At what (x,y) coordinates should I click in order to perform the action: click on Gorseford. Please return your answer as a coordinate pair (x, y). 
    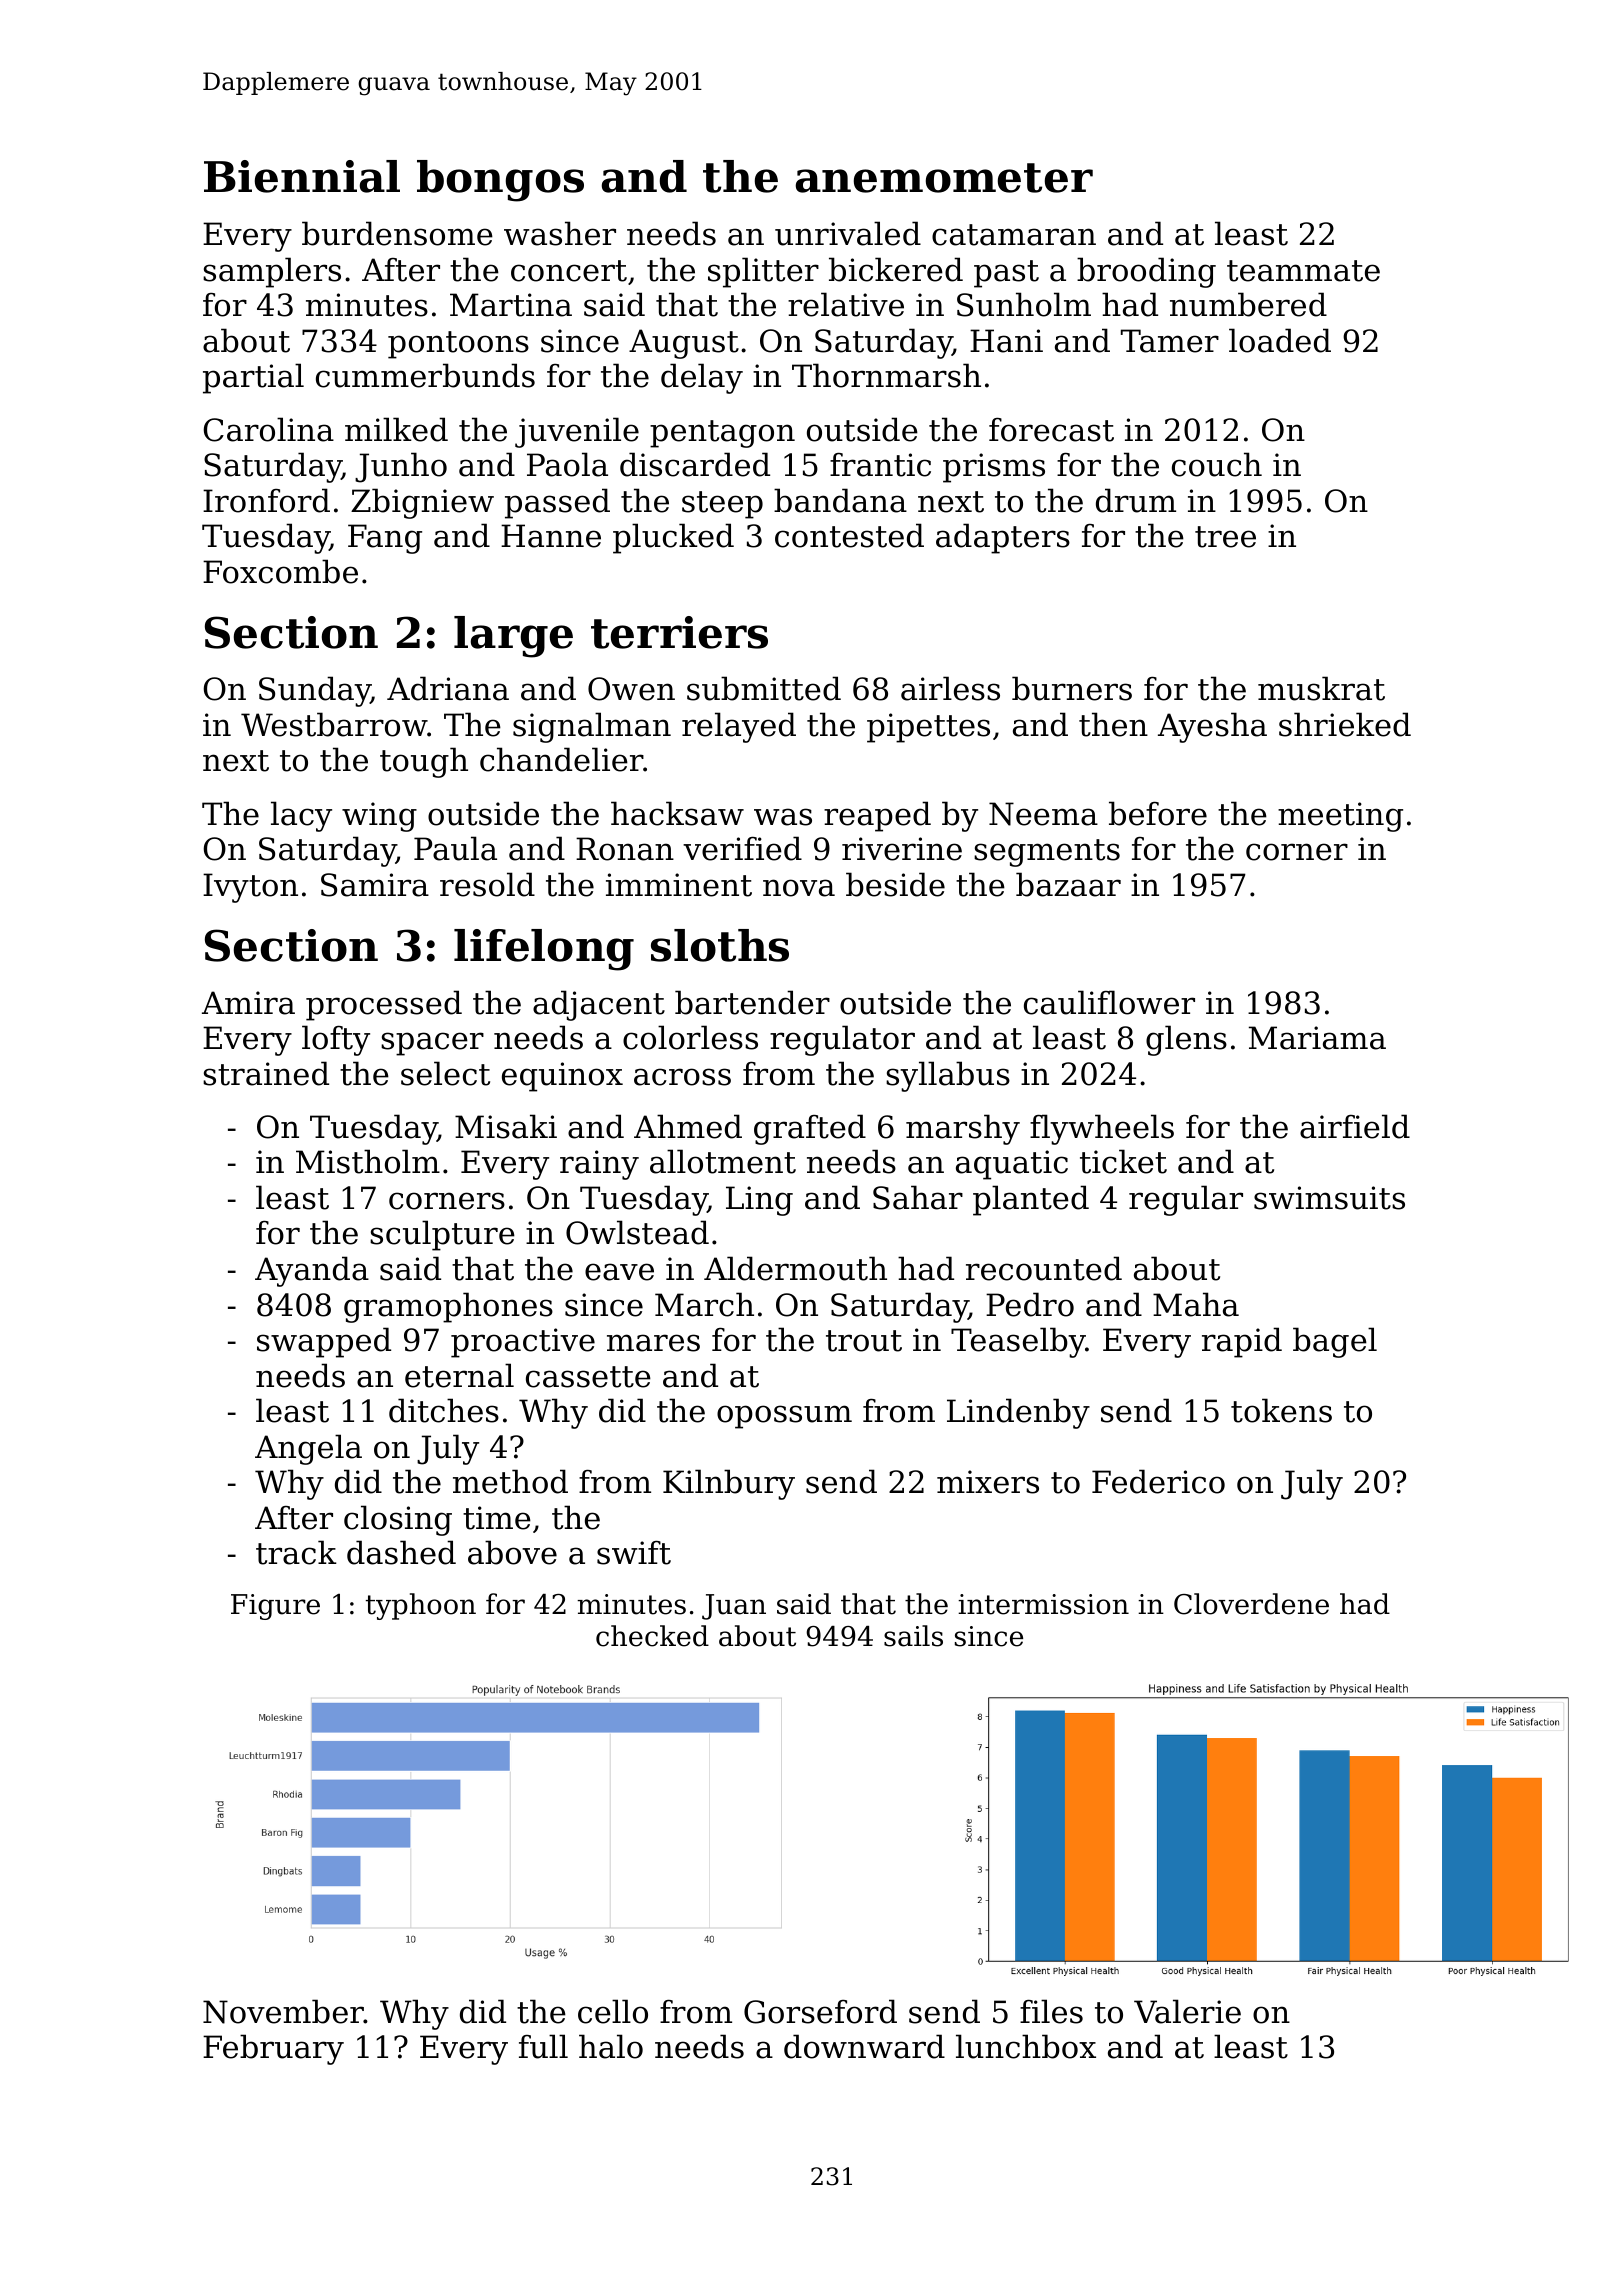
    Looking at the image, I should click on (820, 2011).
